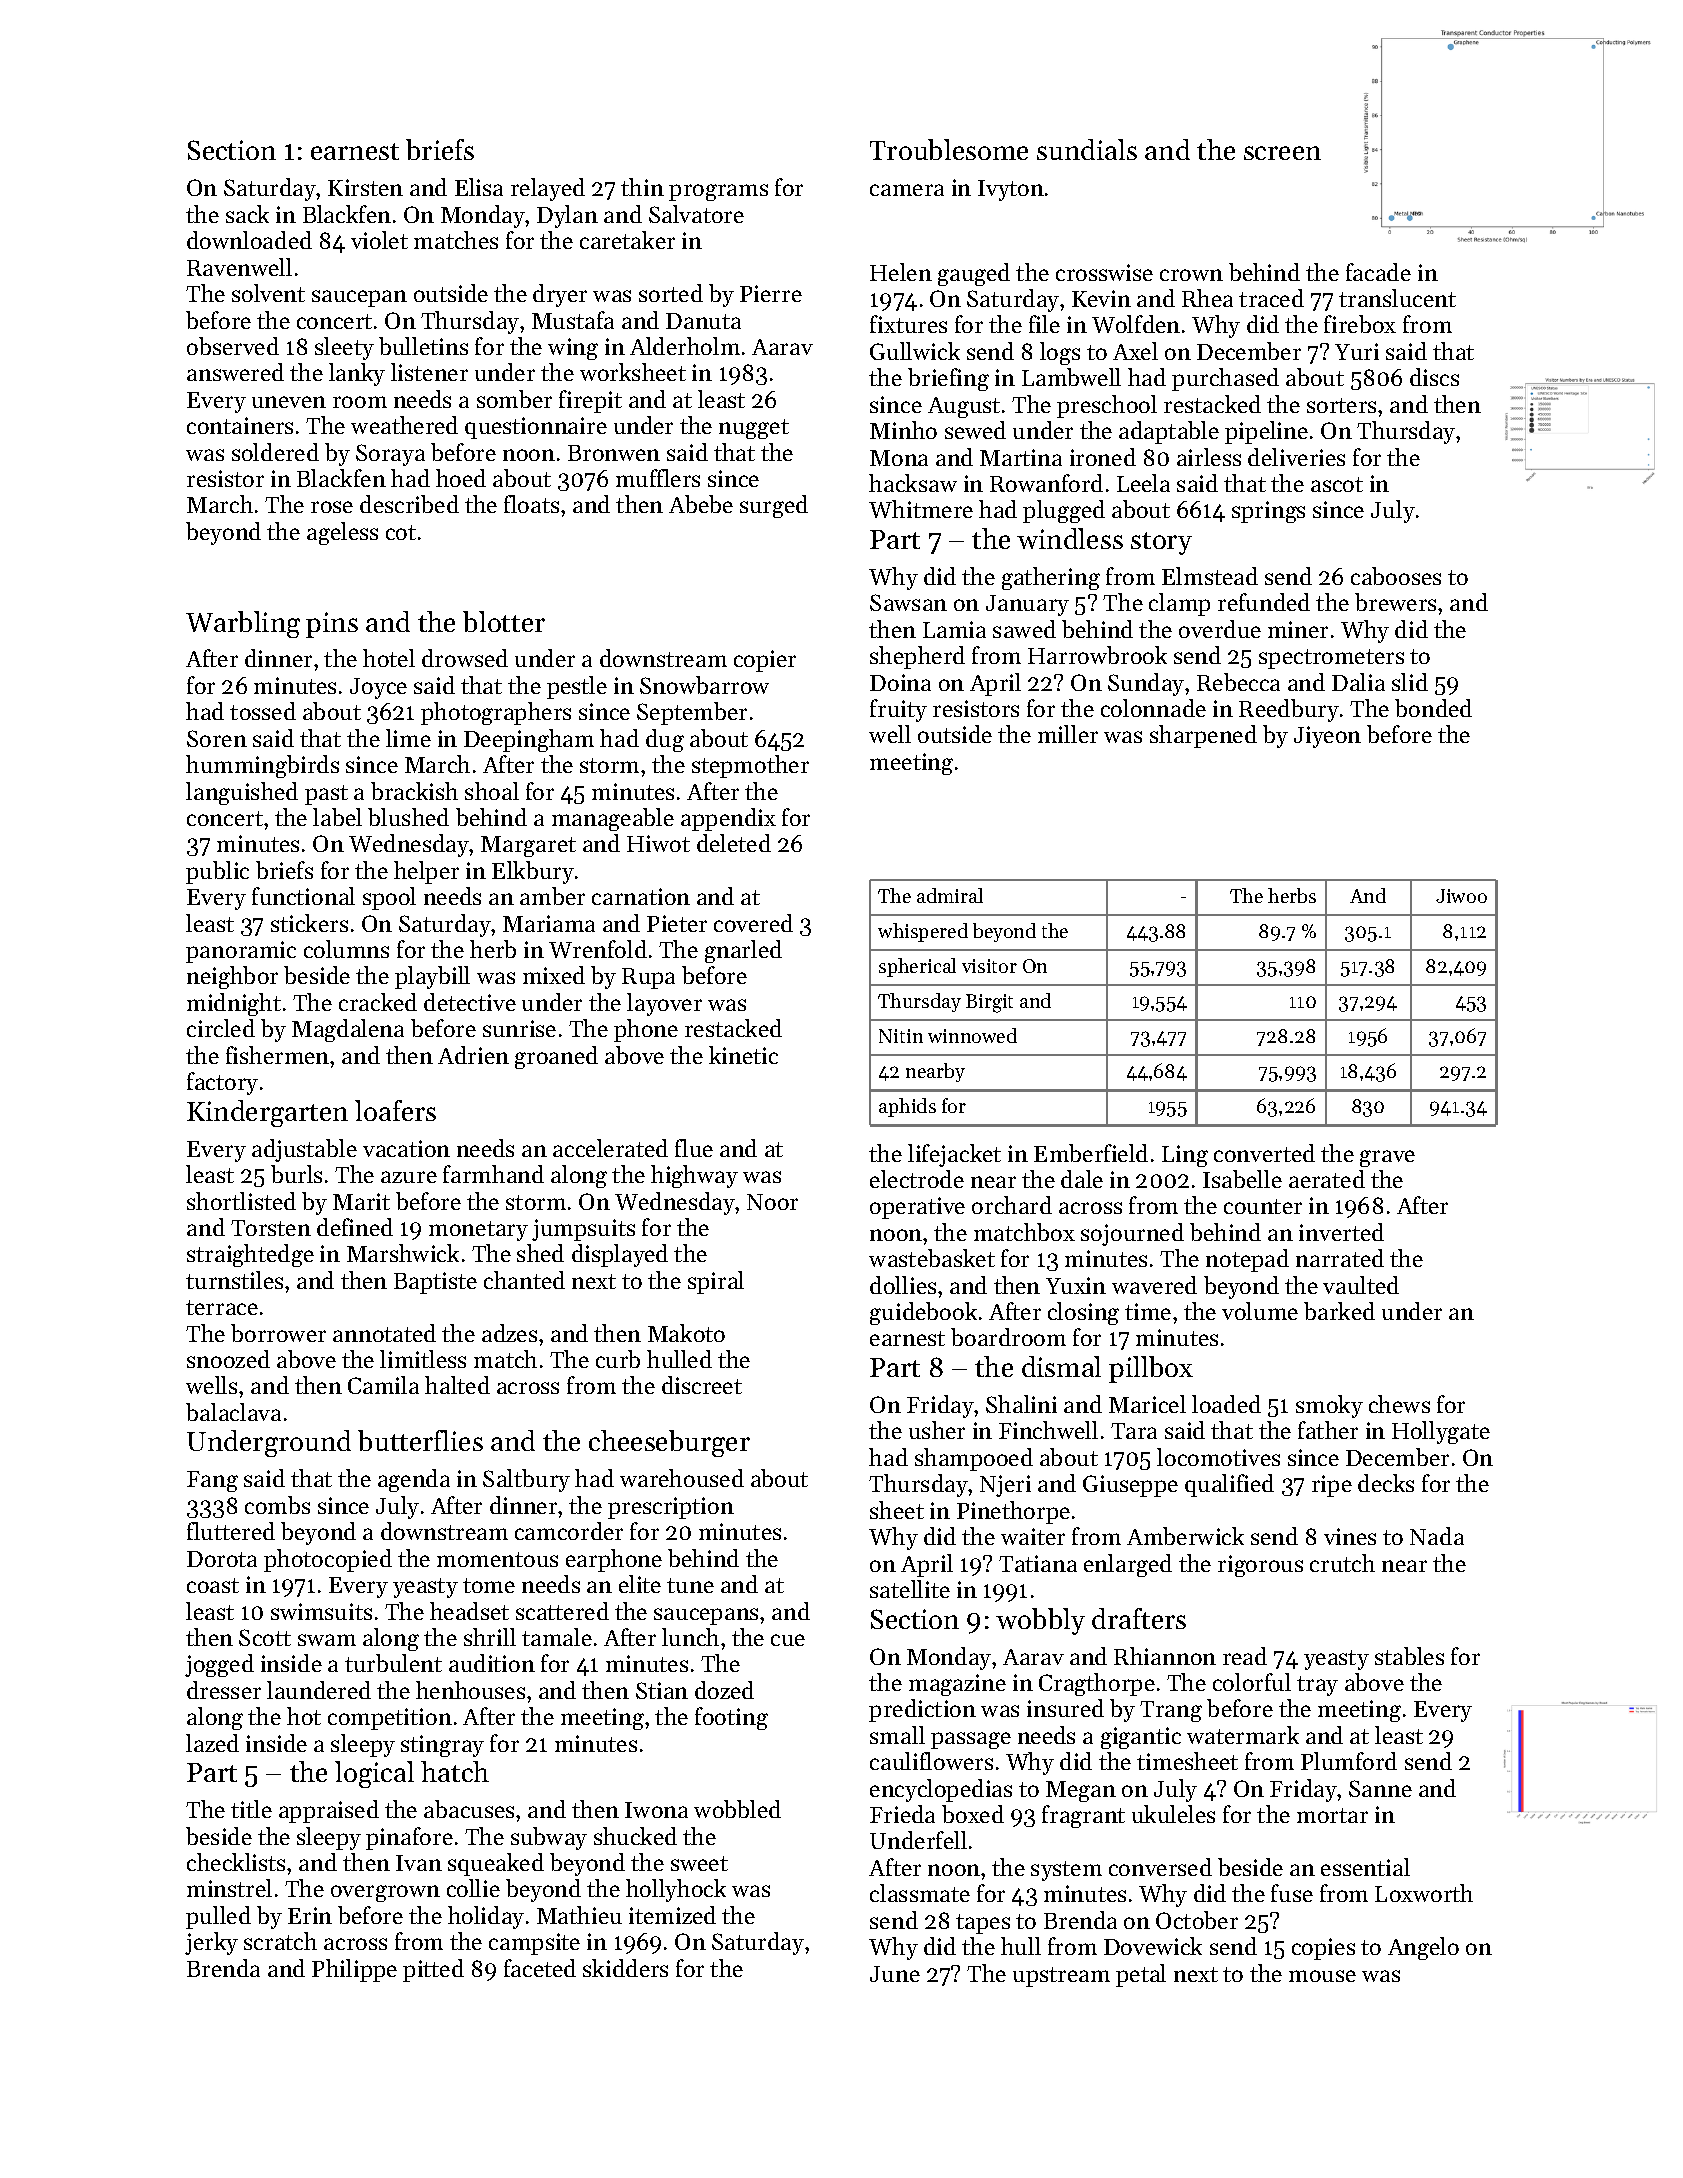  What do you see at coordinates (409, 1838) in the image?
I see `pinafore` at bounding box center [409, 1838].
